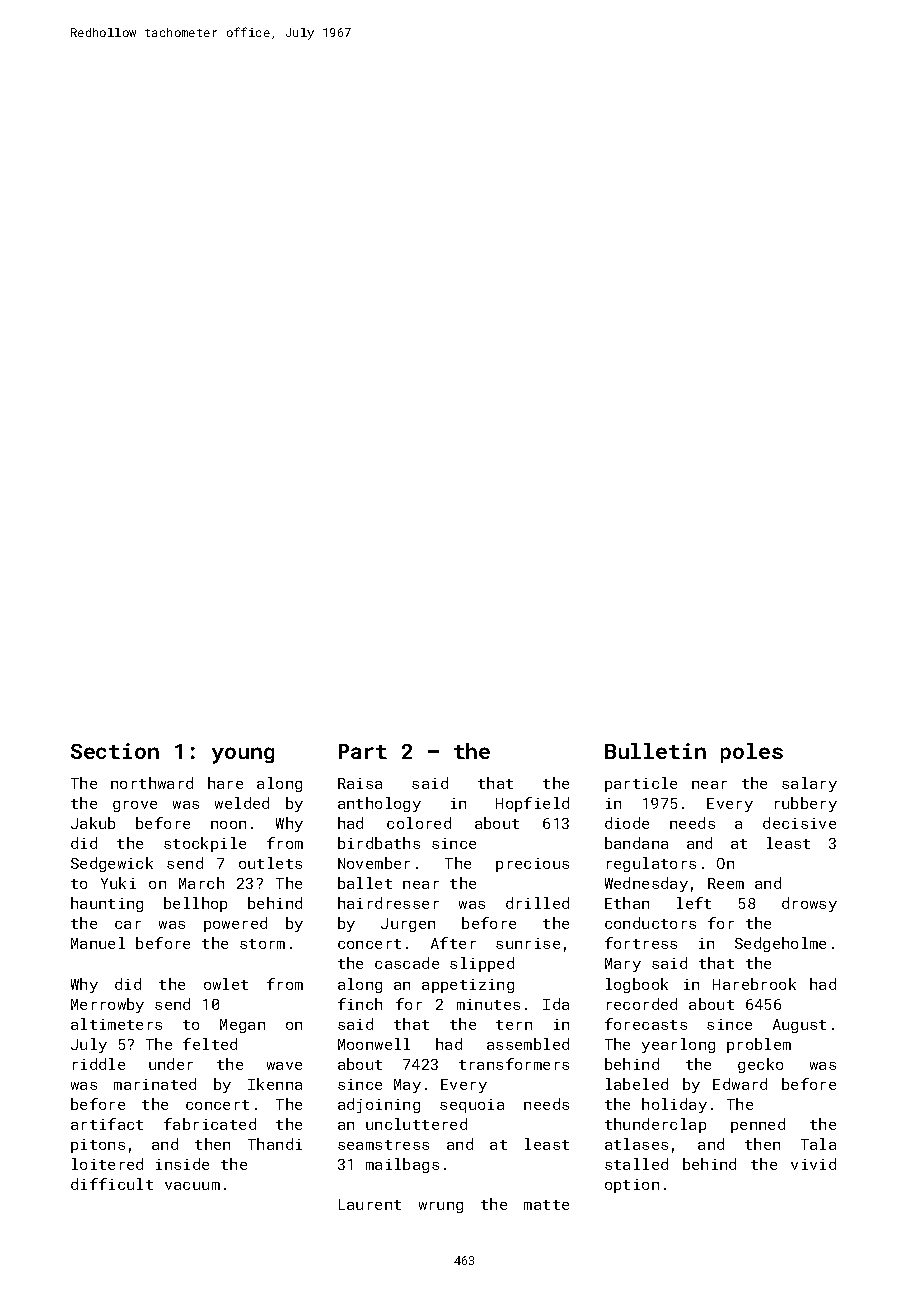 Image resolution: width=908 pixels, height=1316 pixels. Describe the element at coordinates (115, 751) in the image. I see `Section` at that location.
